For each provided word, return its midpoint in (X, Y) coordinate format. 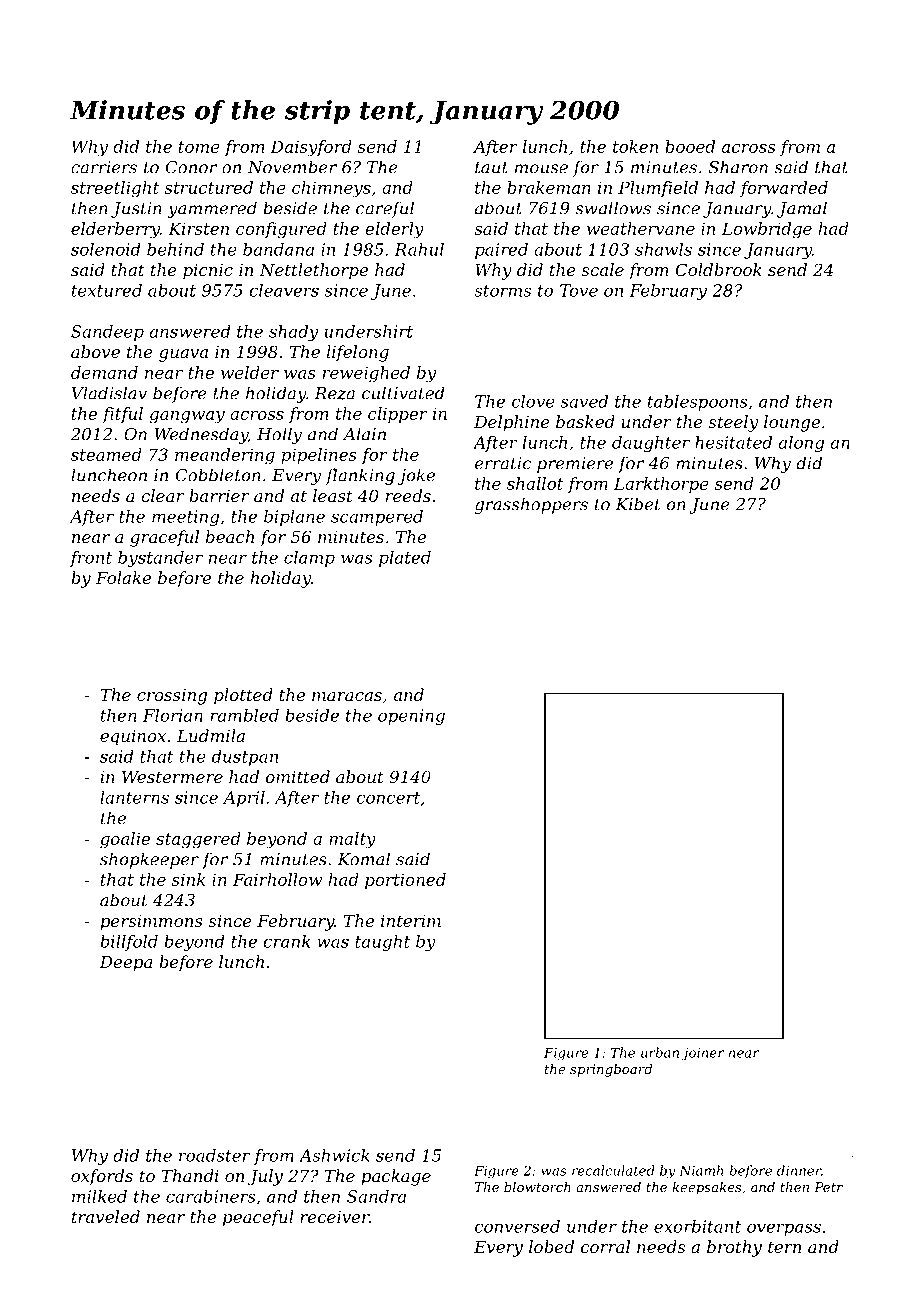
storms (502, 291)
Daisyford (311, 148)
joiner (703, 1054)
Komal (364, 859)
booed (690, 146)
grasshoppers (531, 505)
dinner (799, 1170)
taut (491, 168)
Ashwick (334, 1155)
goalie (125, 840)
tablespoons (698, 403)
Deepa (125, 964)
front (91, 559)
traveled (106, 1216)
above (95, 351)
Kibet (638, 504)
